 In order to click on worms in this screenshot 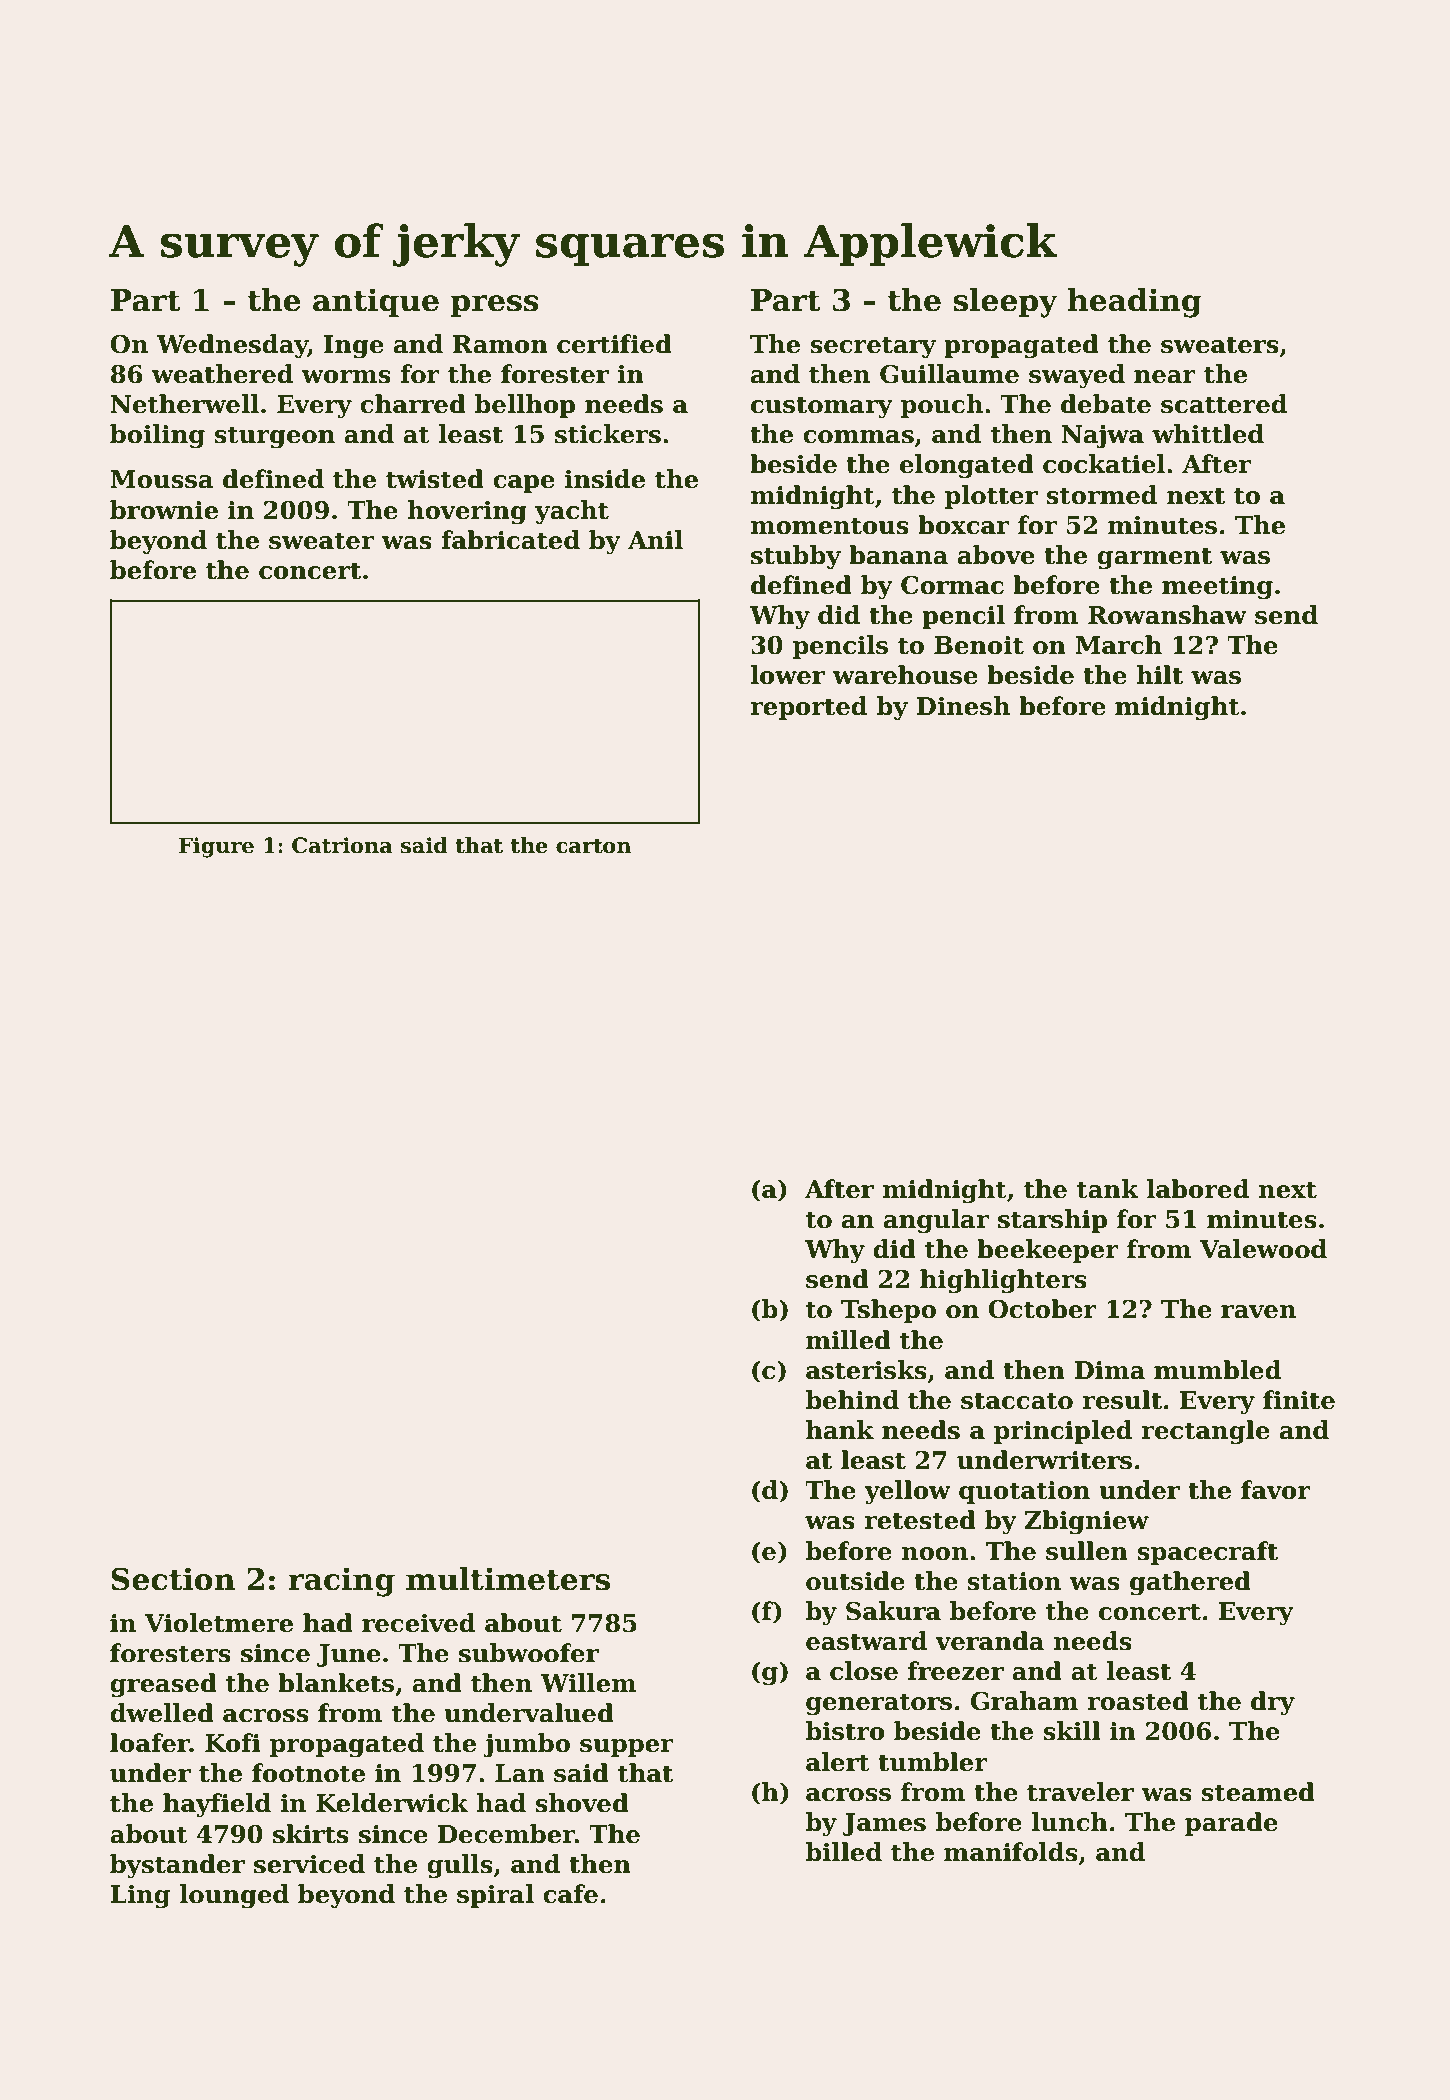, I will do `click(346, 377)`.
